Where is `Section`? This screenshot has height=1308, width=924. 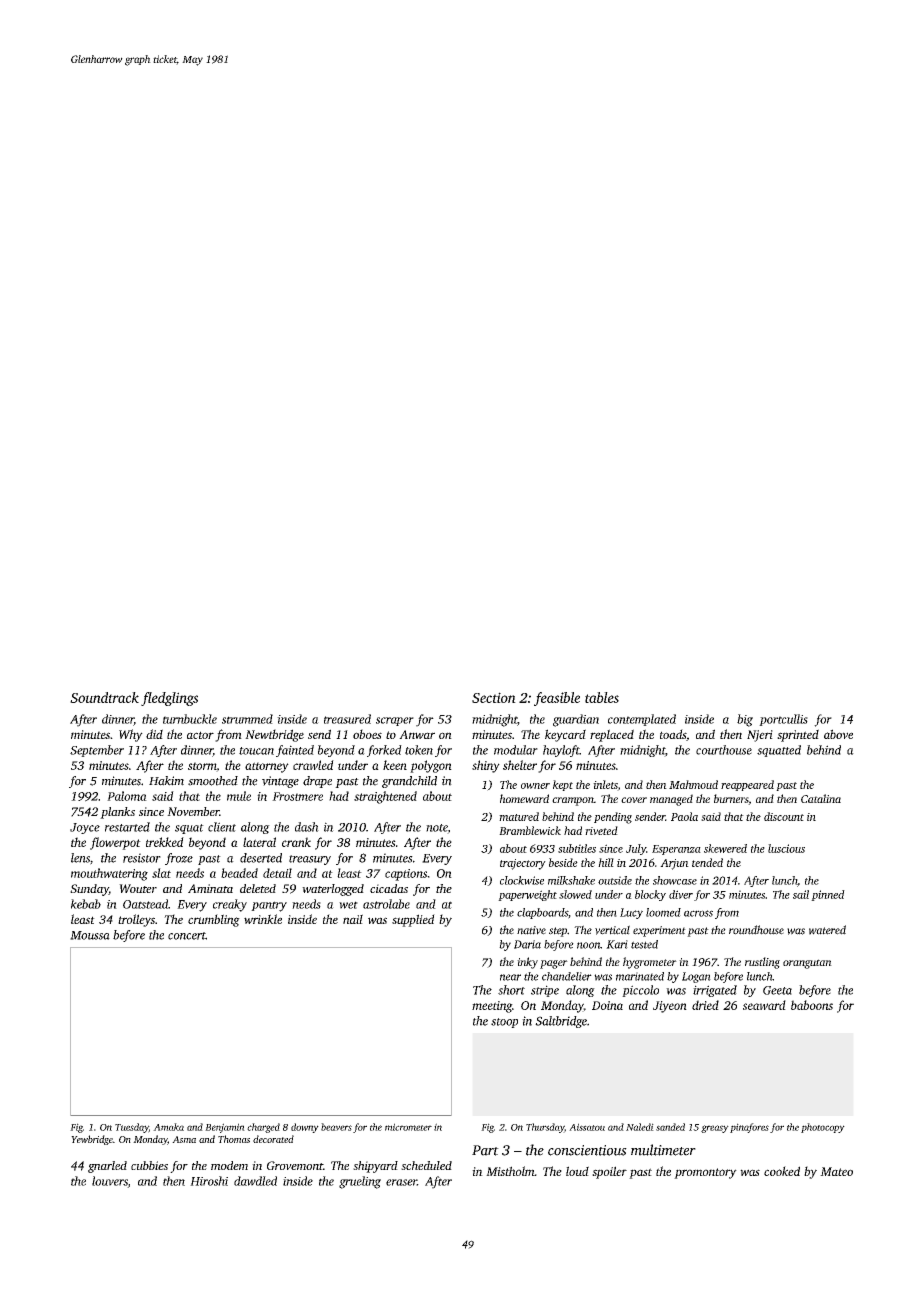 Section is located at coordinates (494, 697).
